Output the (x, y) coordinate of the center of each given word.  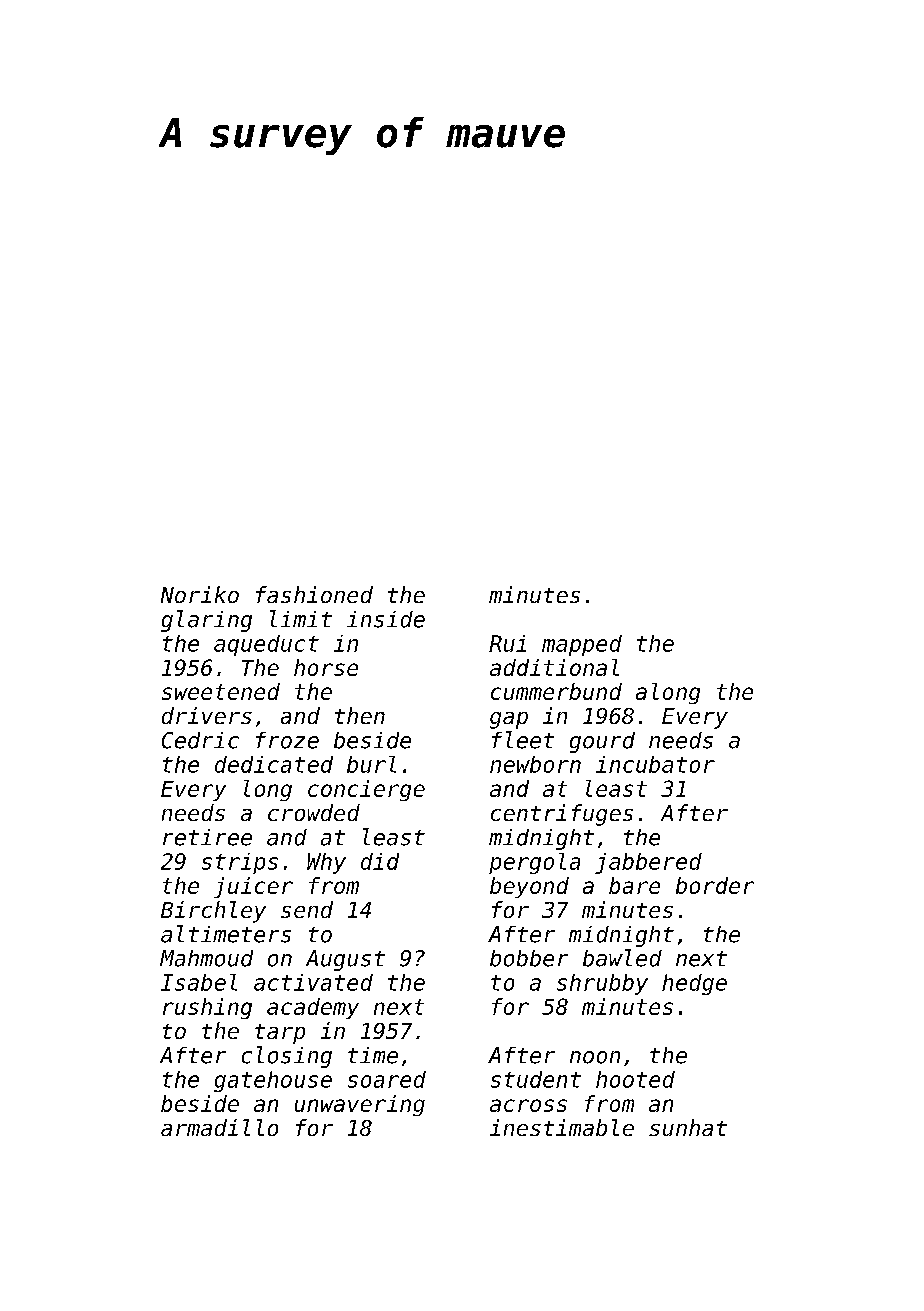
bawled (622, 958)
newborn (535, 764)
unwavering (360, 1105)
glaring (206, 621)
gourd (602, 742)
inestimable (562, 1127)
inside (386, 619)
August (345, 960)
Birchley (213, 912)
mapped (582, 645)
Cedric (200, 740)
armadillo (219, 1127)
